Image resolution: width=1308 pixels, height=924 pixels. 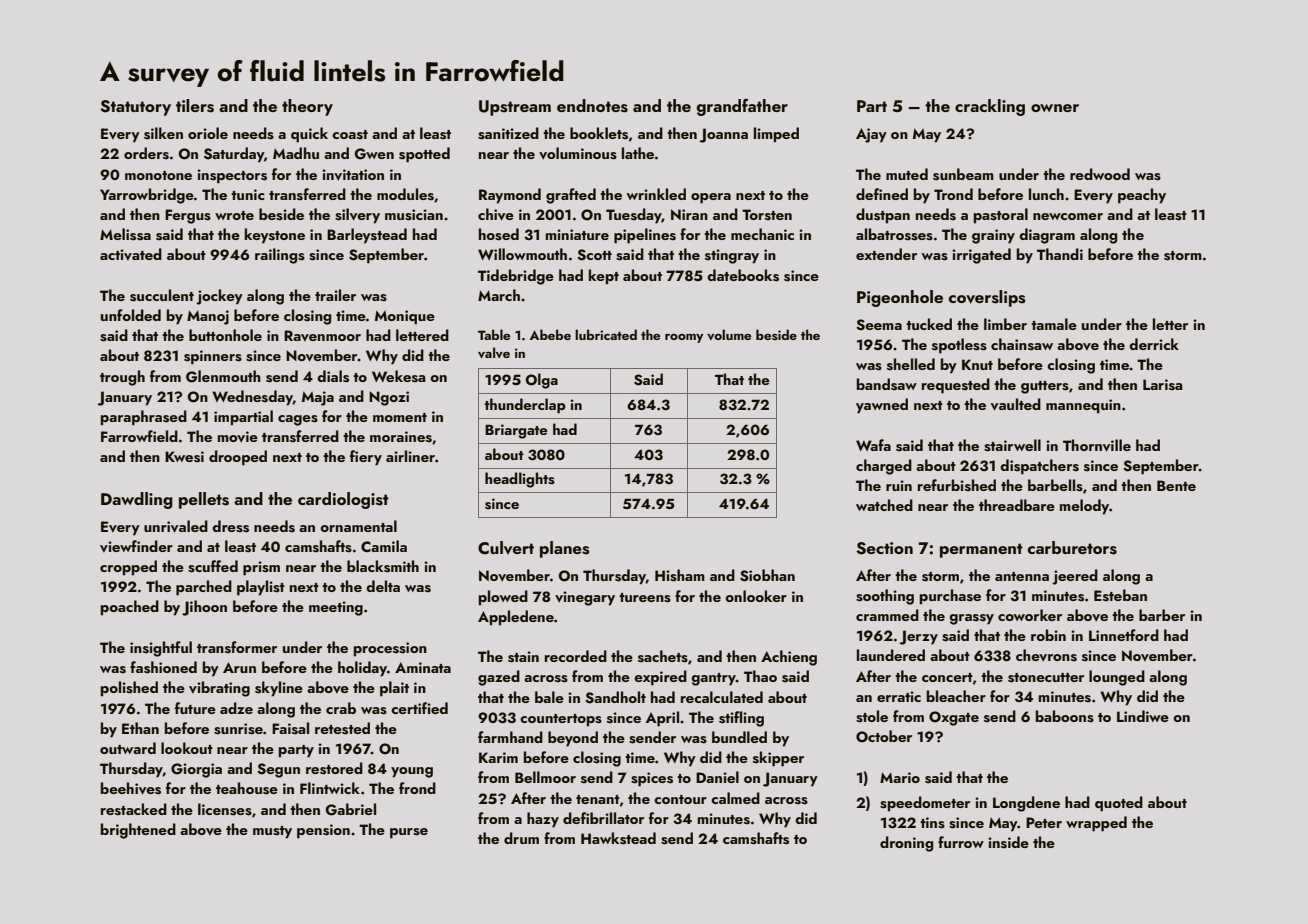 I want to click on headlights, so click(x=520, y=480).
